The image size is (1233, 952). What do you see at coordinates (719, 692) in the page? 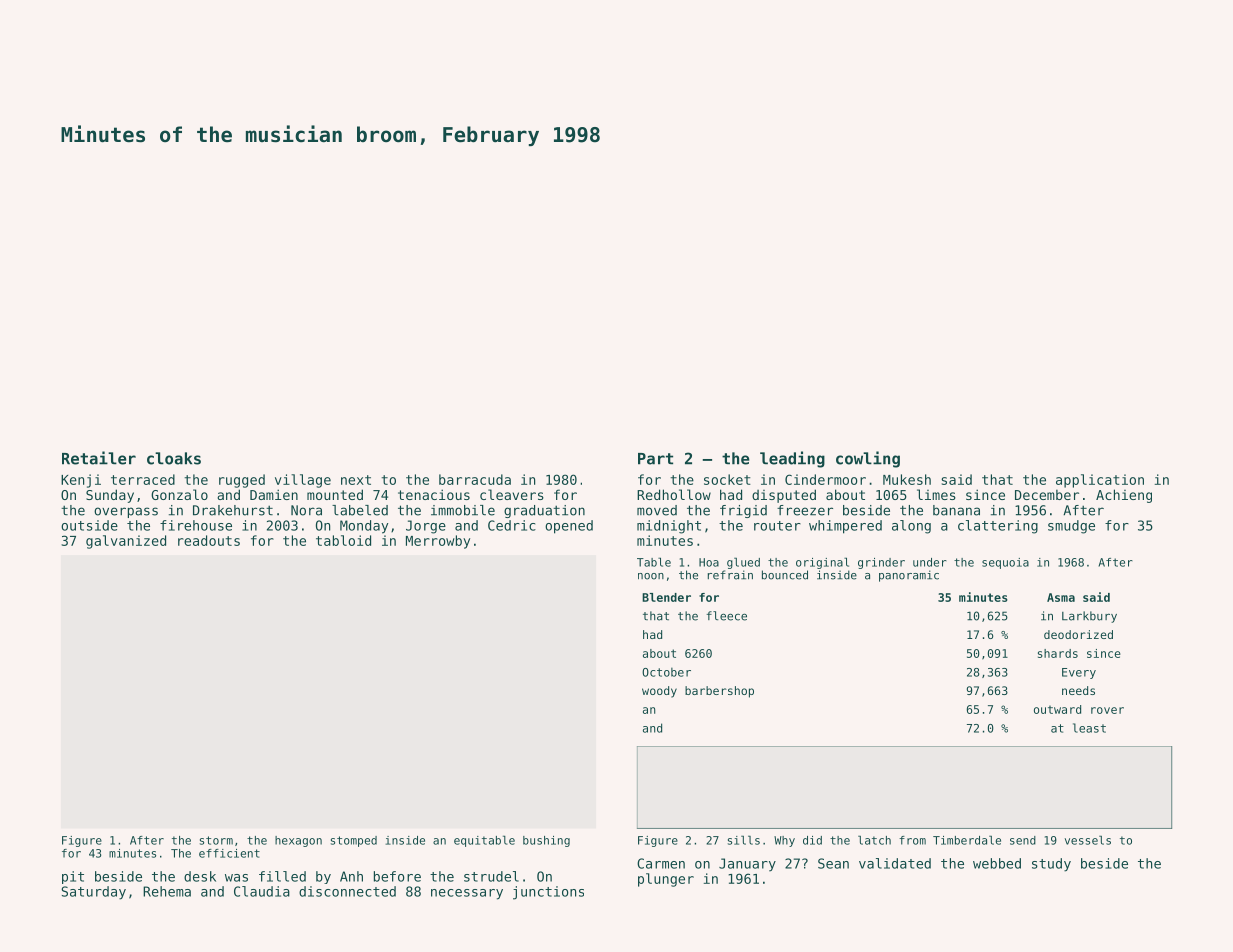
I see `barbershop` at bounding box center [719, 692].
